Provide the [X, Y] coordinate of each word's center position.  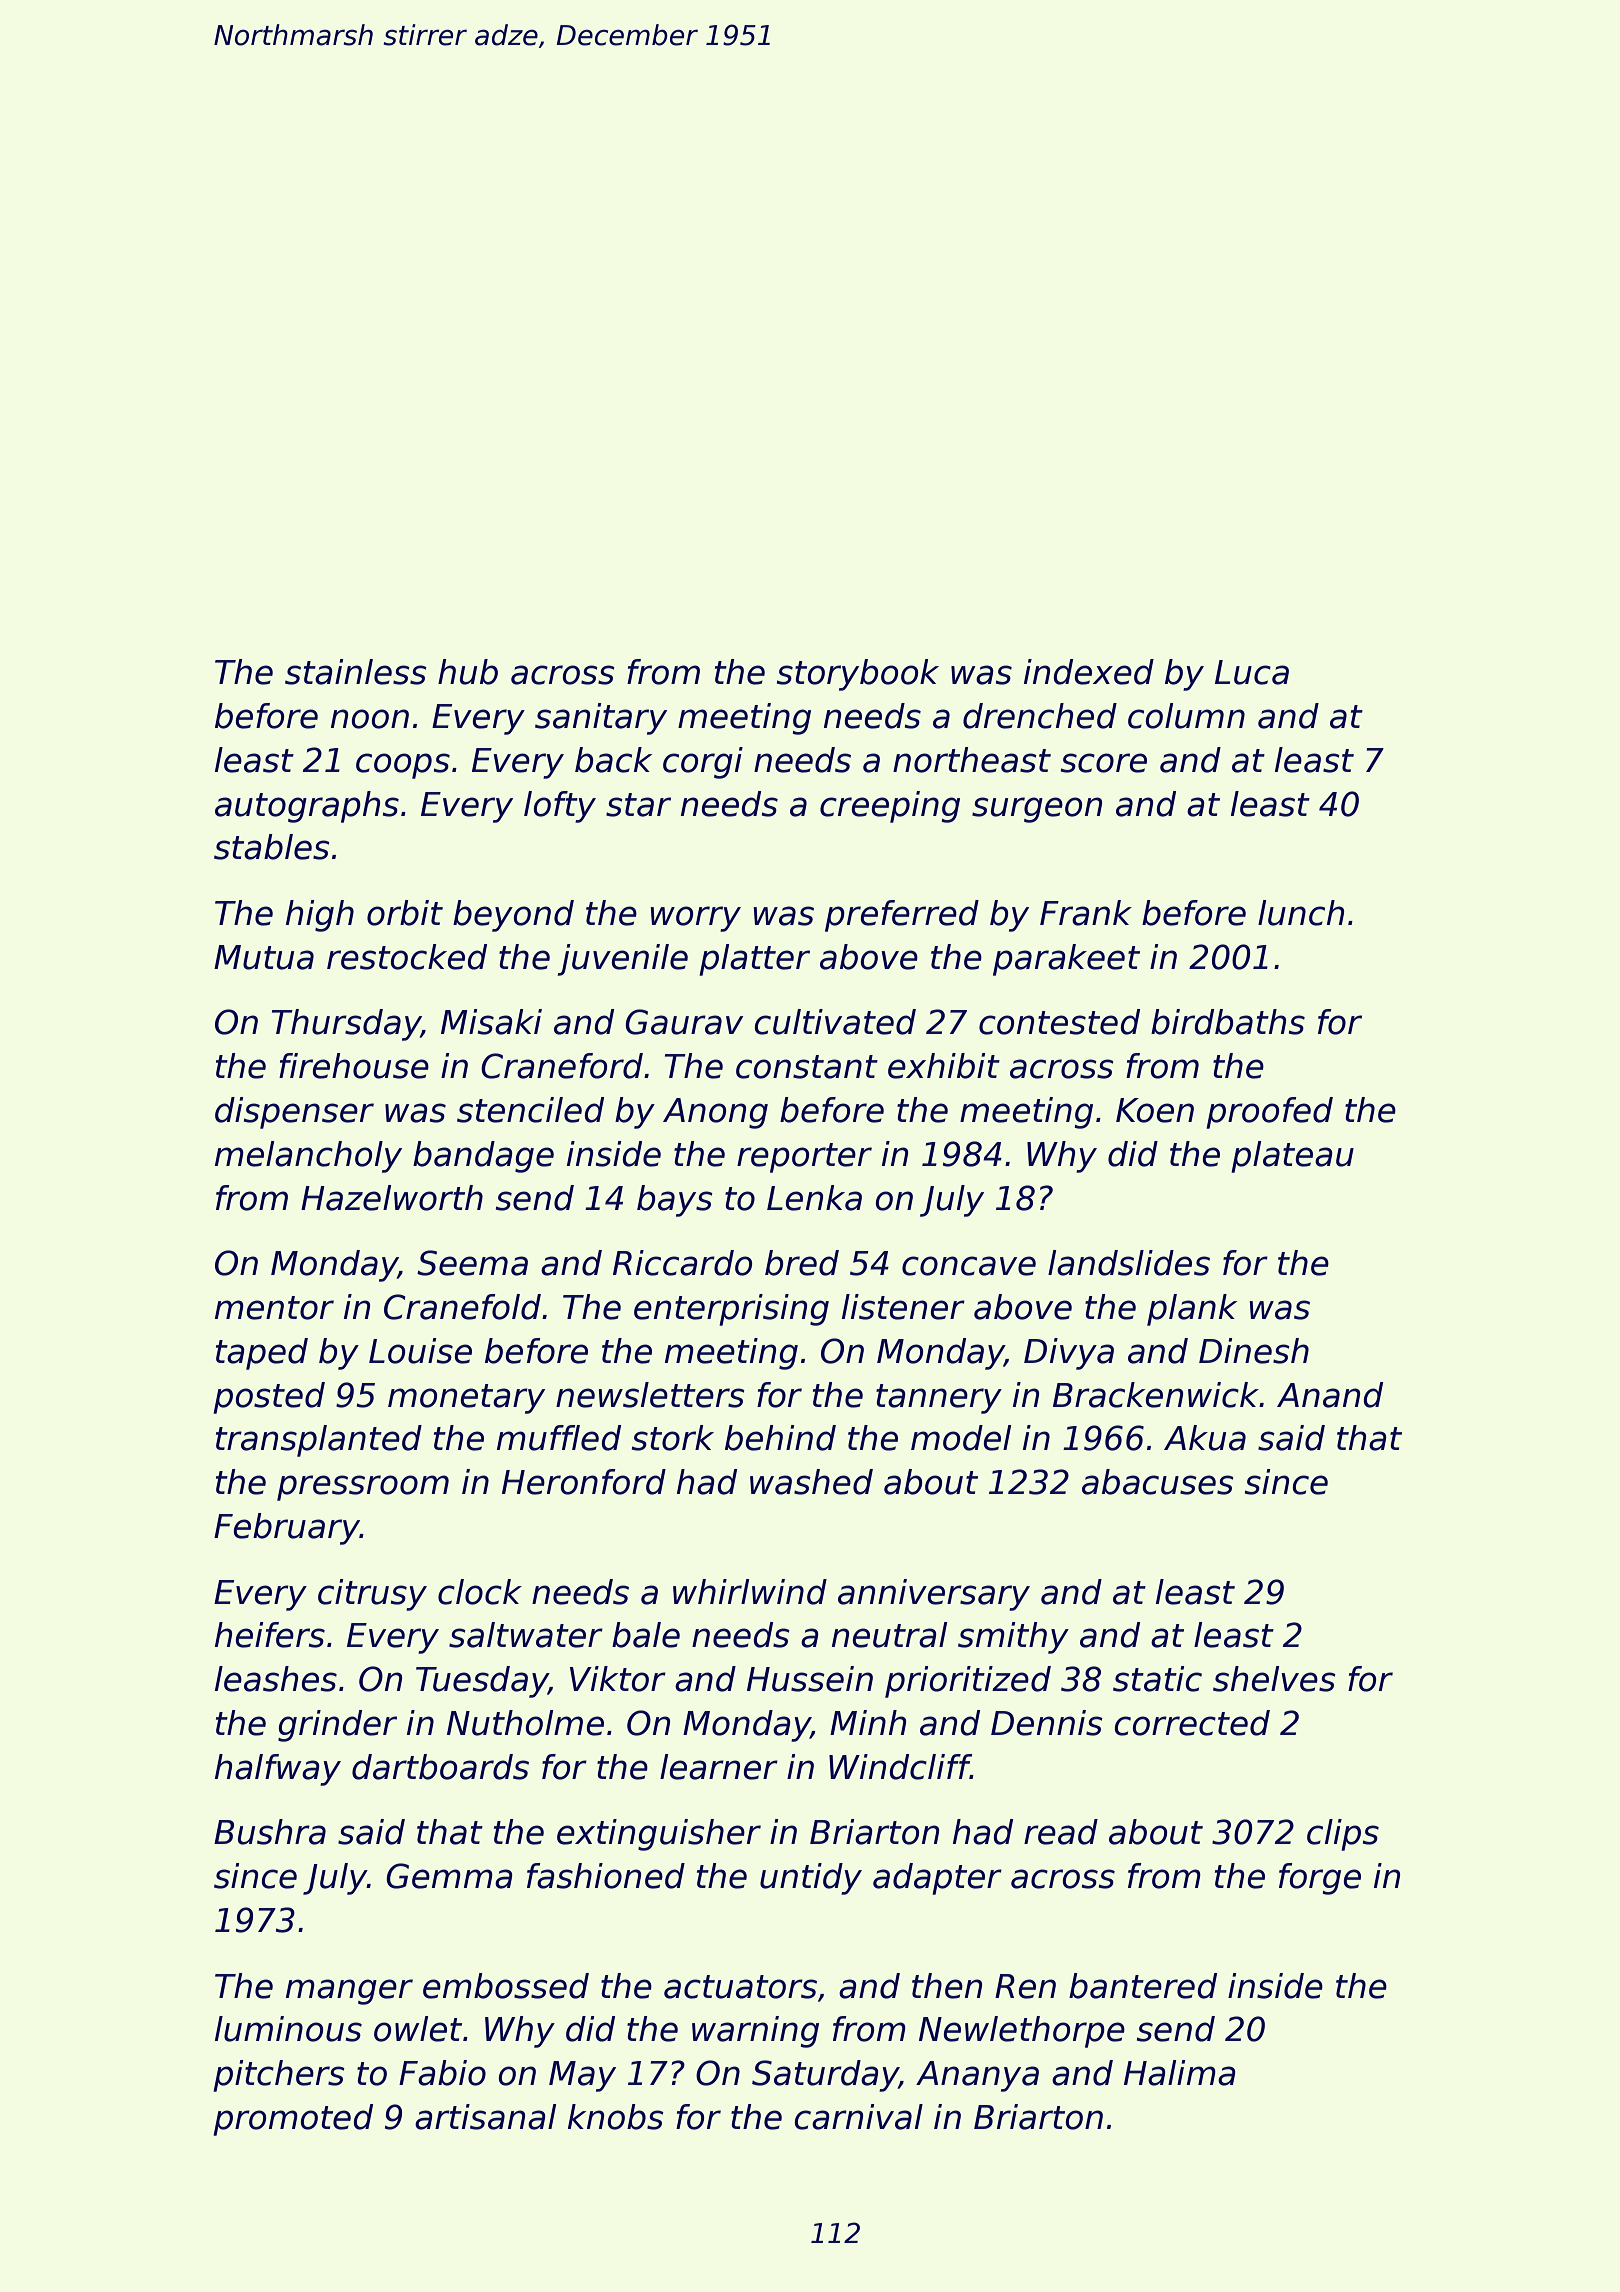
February [287, 1529]
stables [272, 847]
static [1157, 1679]
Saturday [825, 2076]
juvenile [623, 960]
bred [802, 1263]
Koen [1155, 1110]
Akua [1205, 1438]
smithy [1013, 1638]
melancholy [308, 1157]
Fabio [442, 2073]
